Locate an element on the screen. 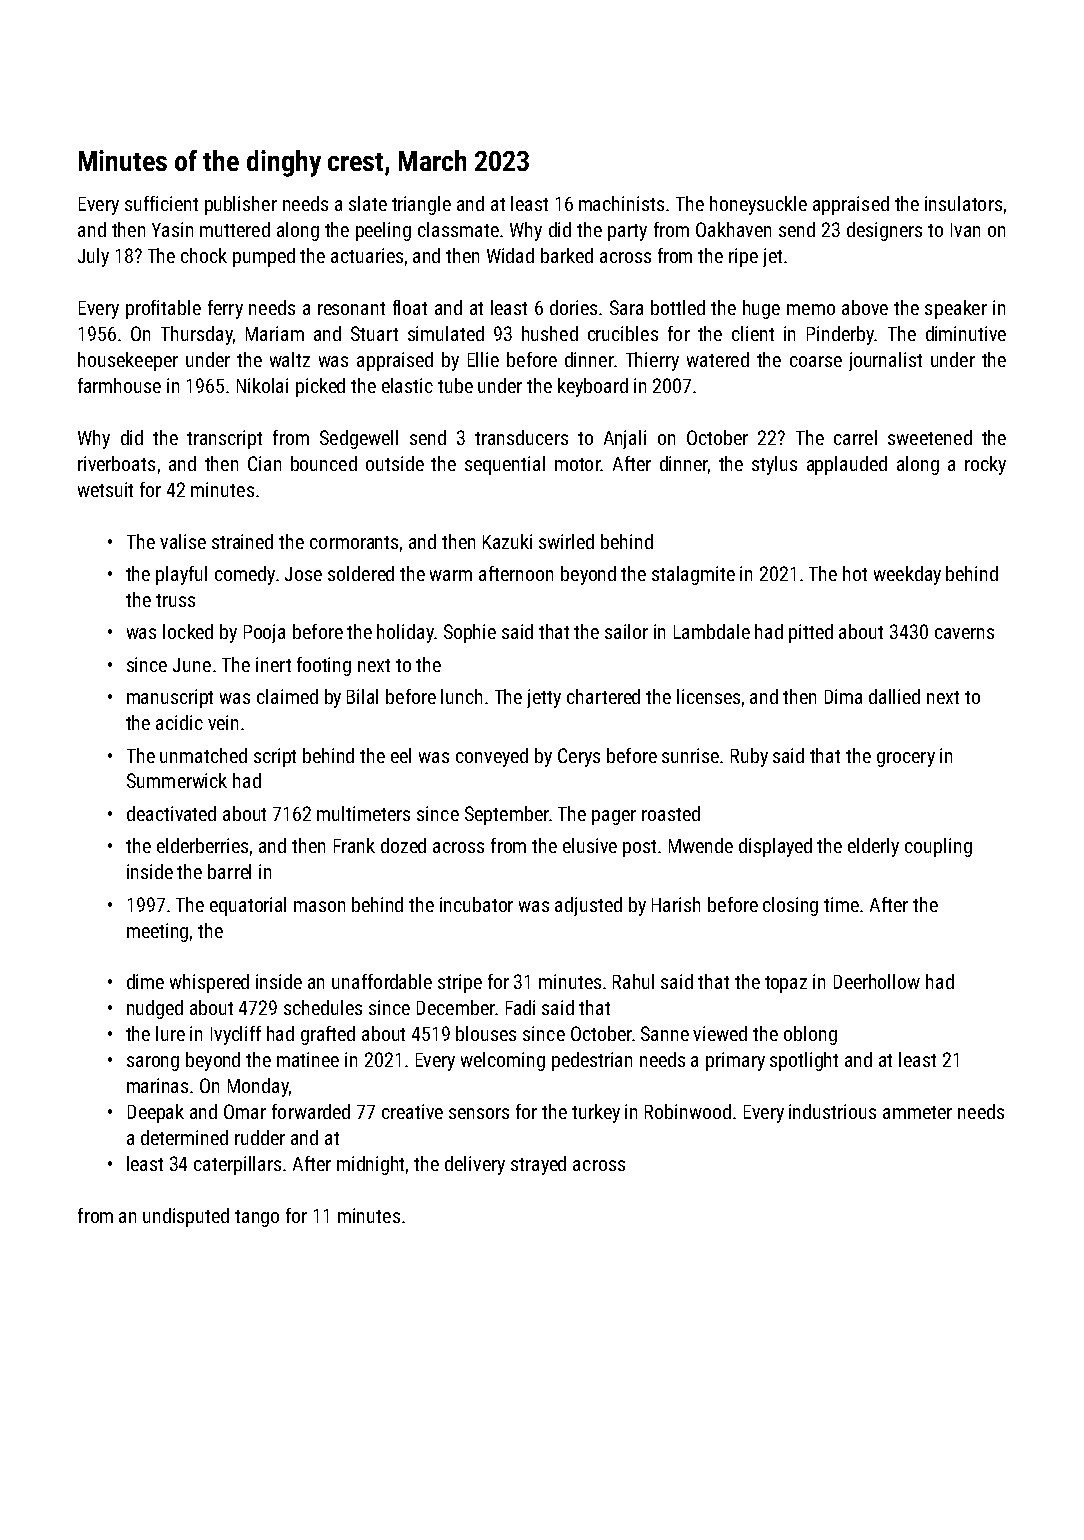 Image resolution: width=1084 pixels, height=1540 pixels. diminutive is located at coordinates (966, 333).
